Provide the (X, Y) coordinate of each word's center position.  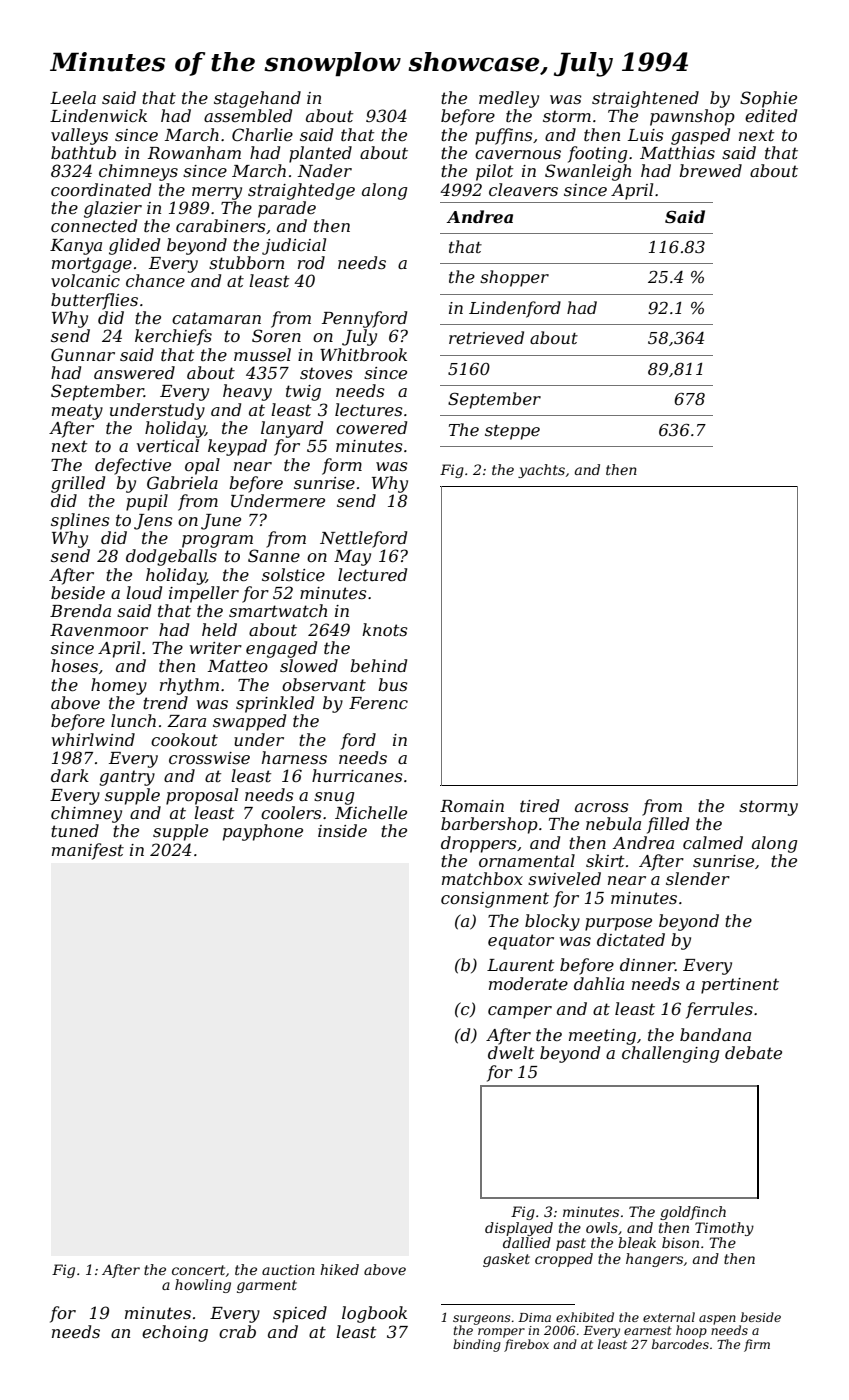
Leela (73, 97)
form (342, 466)
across (602, 807)
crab (237, 1331)
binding (477, 1345)
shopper (514, 278)
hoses (74, 665)
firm (757, 1345)
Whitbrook (363, 354)
